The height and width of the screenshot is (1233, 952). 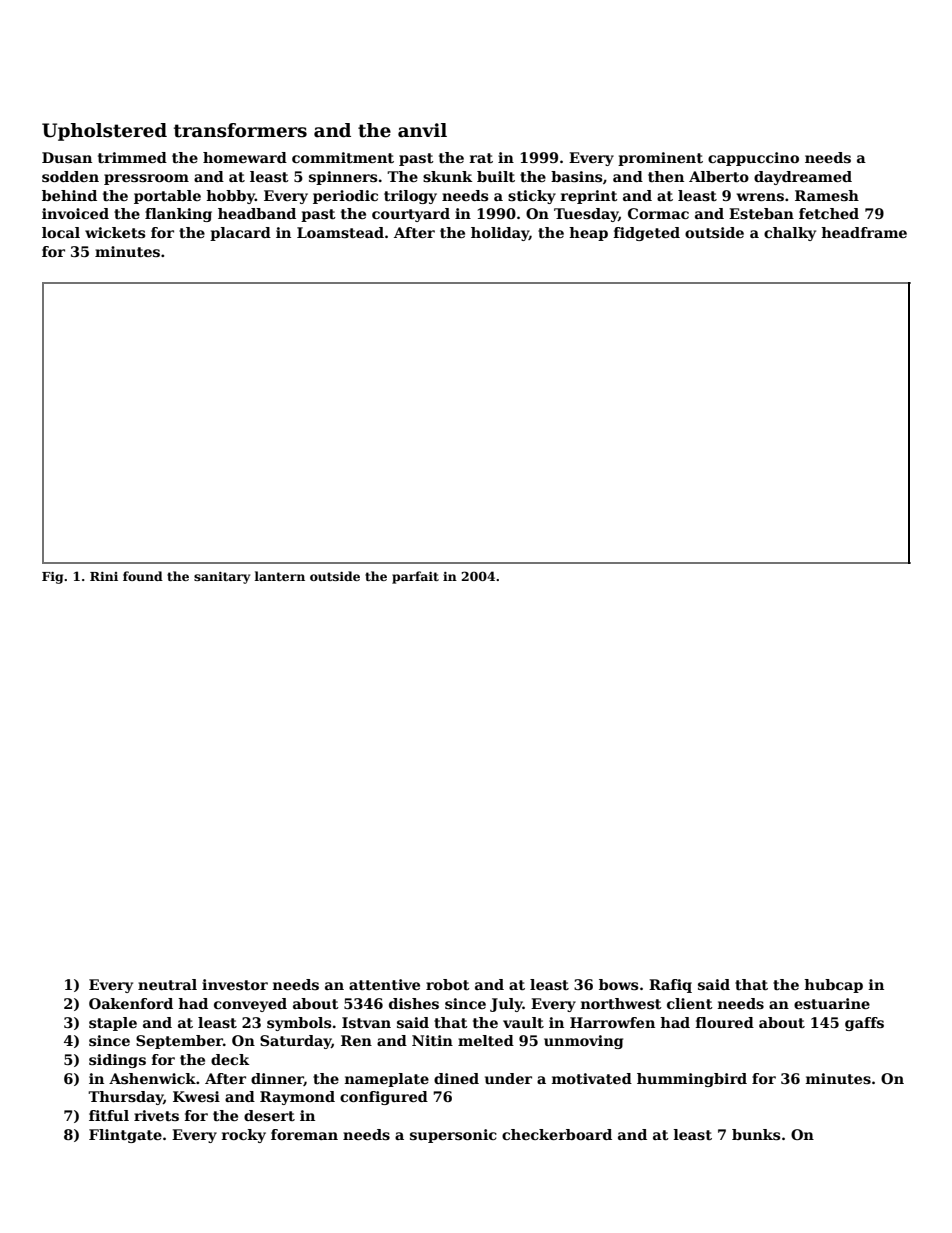 I want to click on daydreamed, so click(x=803, y=178).
